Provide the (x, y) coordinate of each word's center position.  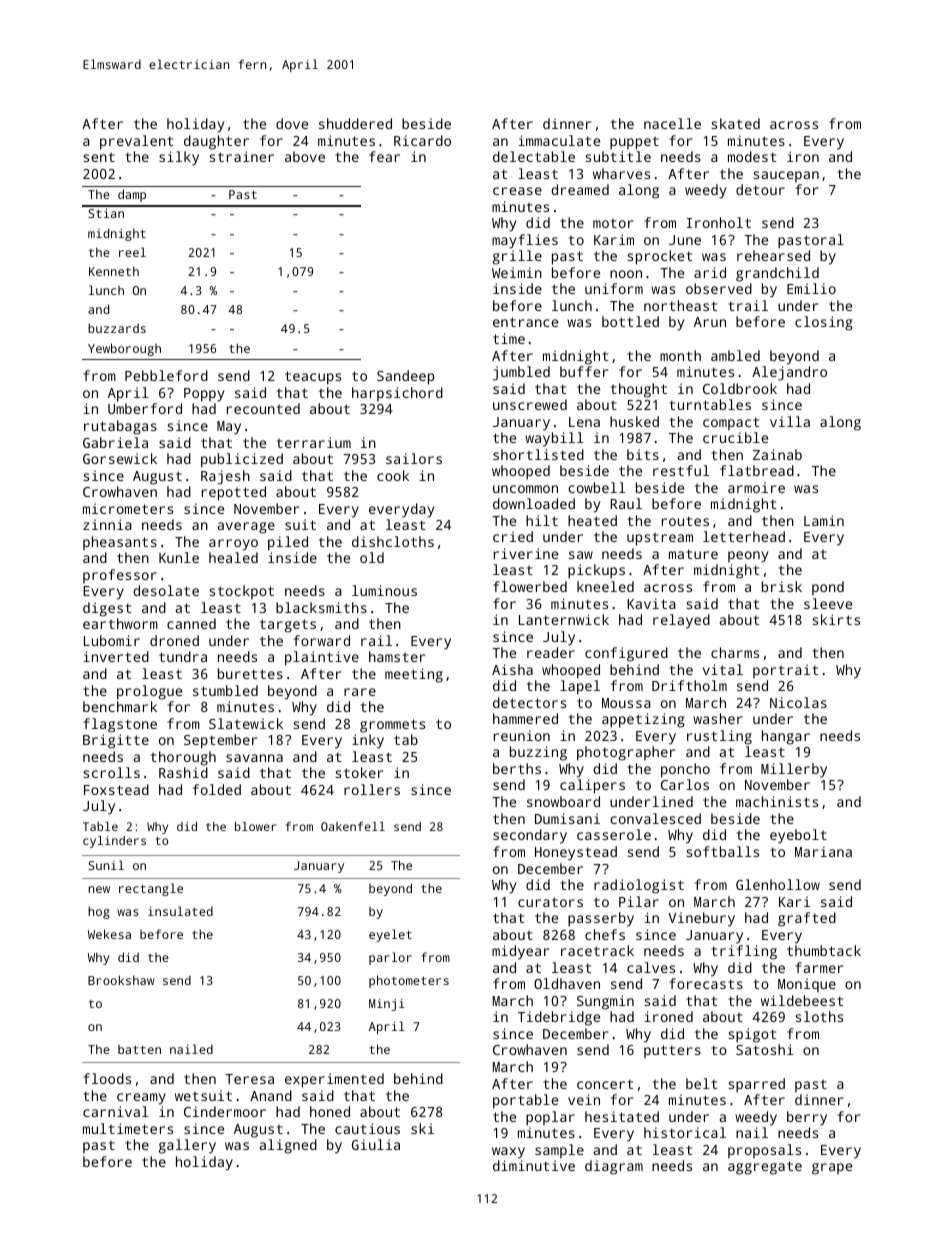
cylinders (114, 842)
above (305, 156)
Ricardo (422, 140)
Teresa (249, 1079)
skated (735, 123)
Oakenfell (353, 826)
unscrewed (530, 404)
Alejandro (789, 373)
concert (605, 1084)
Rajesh (225, 477)
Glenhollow (778, 884)
